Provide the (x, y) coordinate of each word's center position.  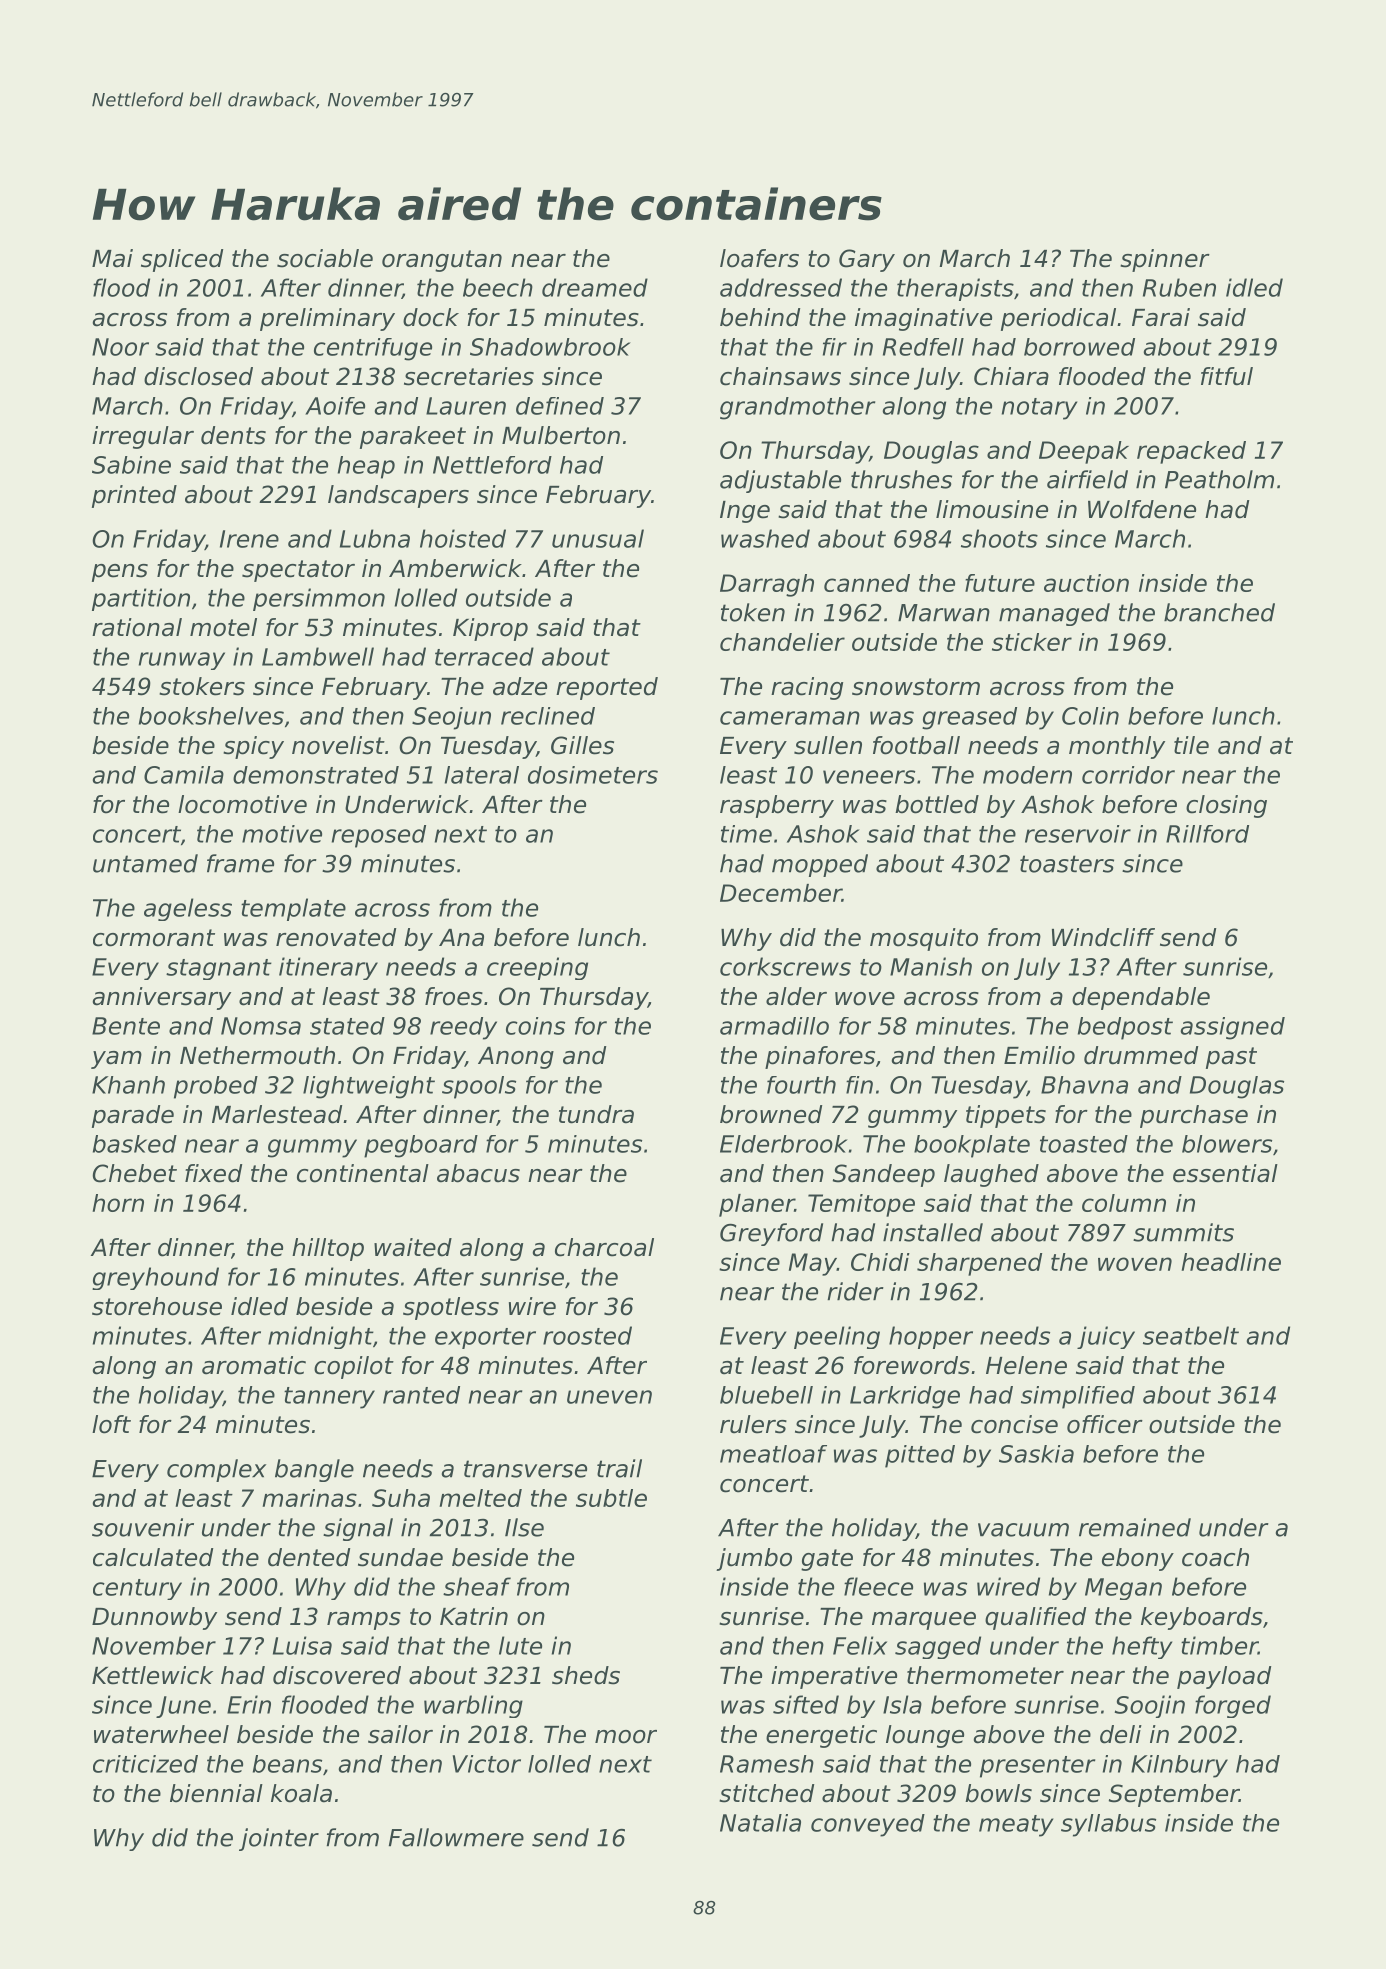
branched (1219, 612)
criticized (145, 1764)
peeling (837, 1337)
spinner (1165, 260)
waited (413, 1247)
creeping (537, 968)
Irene (249, 539)
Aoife (335, 406)
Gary (867, 260)
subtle (611, 1498)
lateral (482, 775)
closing (1226, 806)
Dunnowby (154, 1618)
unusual (598, 538)
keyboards (1202, 1618)
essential (1225, 1173)
